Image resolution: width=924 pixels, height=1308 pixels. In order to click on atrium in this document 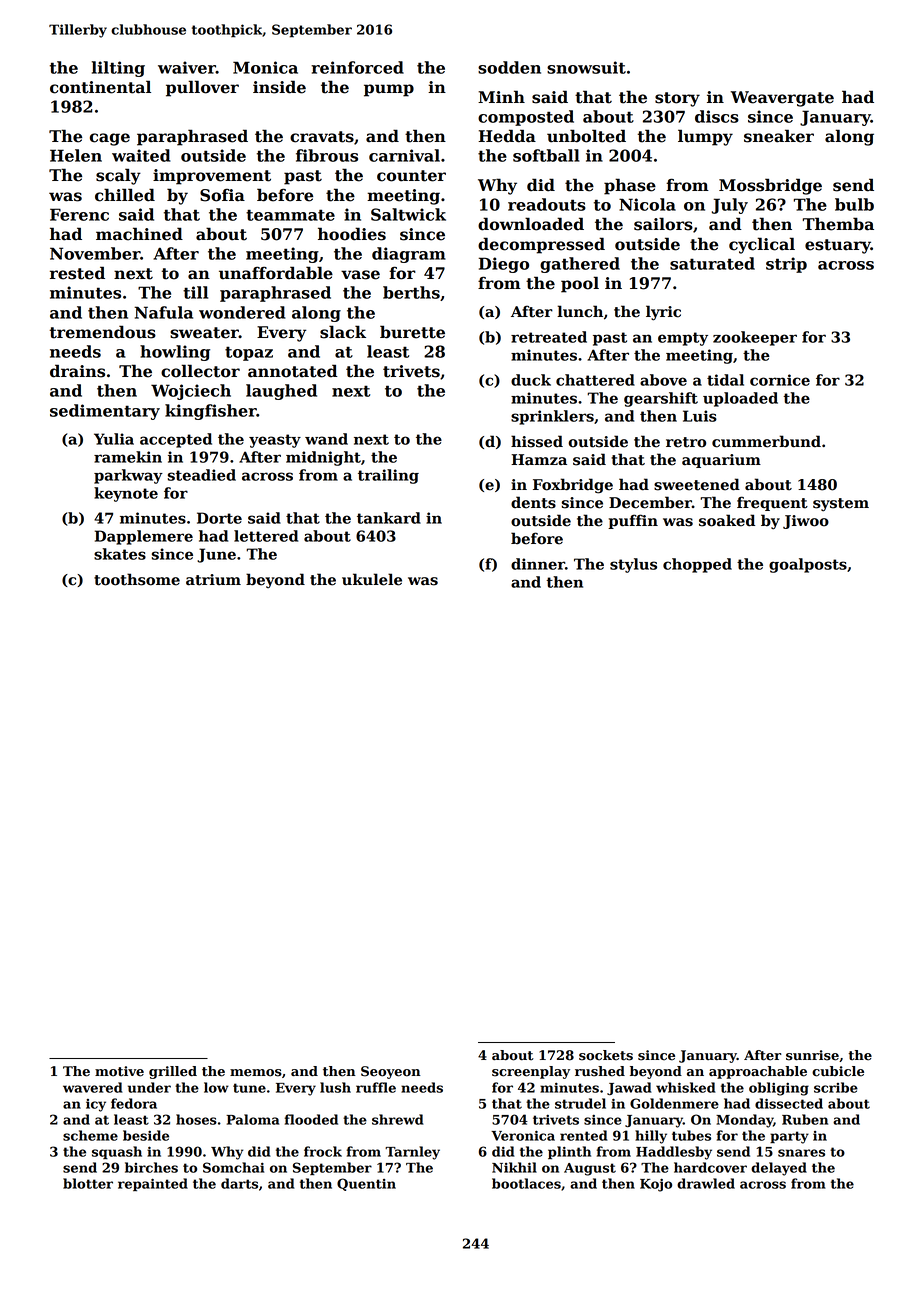, I will do `click(213, 580)`.
